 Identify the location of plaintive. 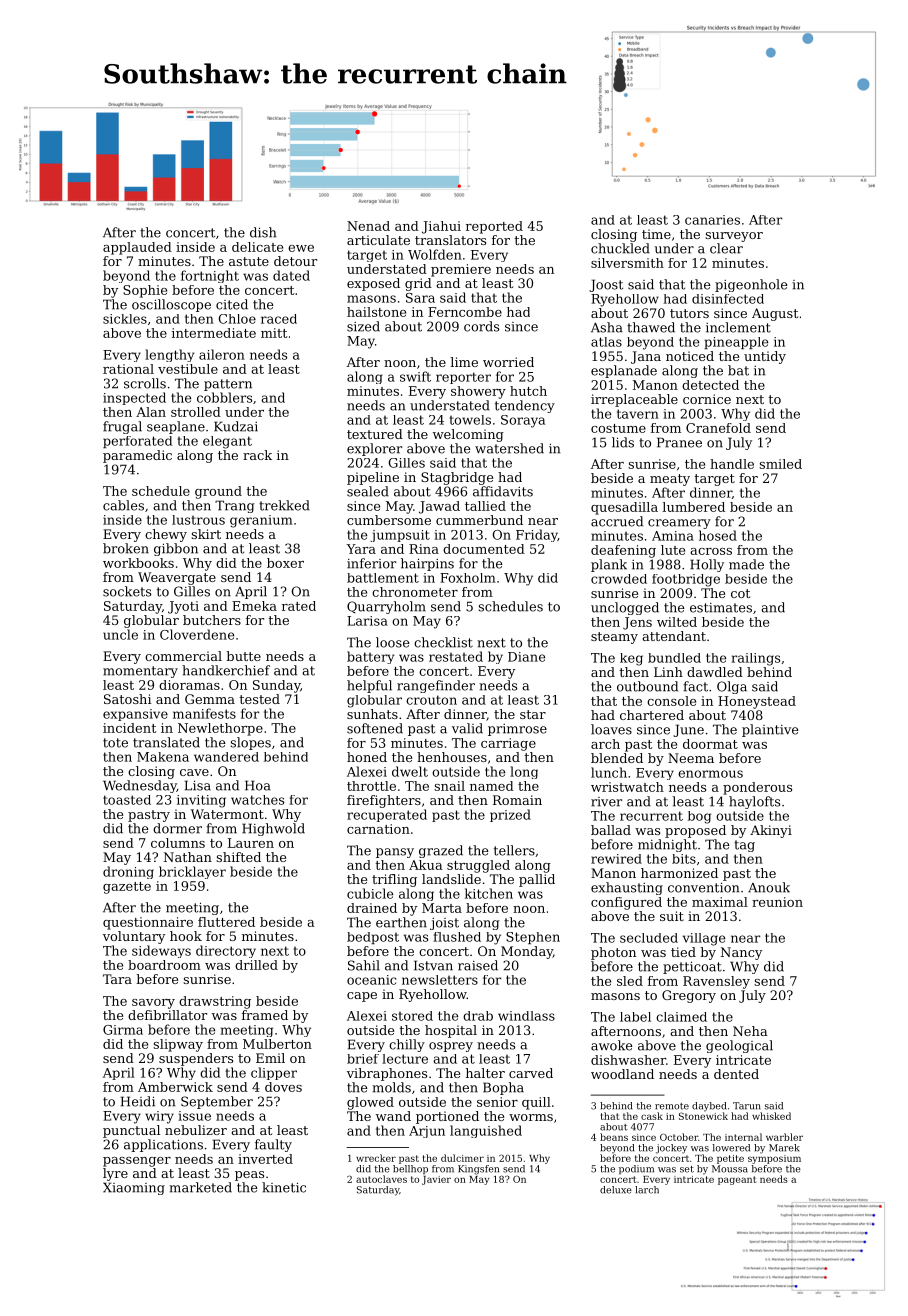
(770, 730).
